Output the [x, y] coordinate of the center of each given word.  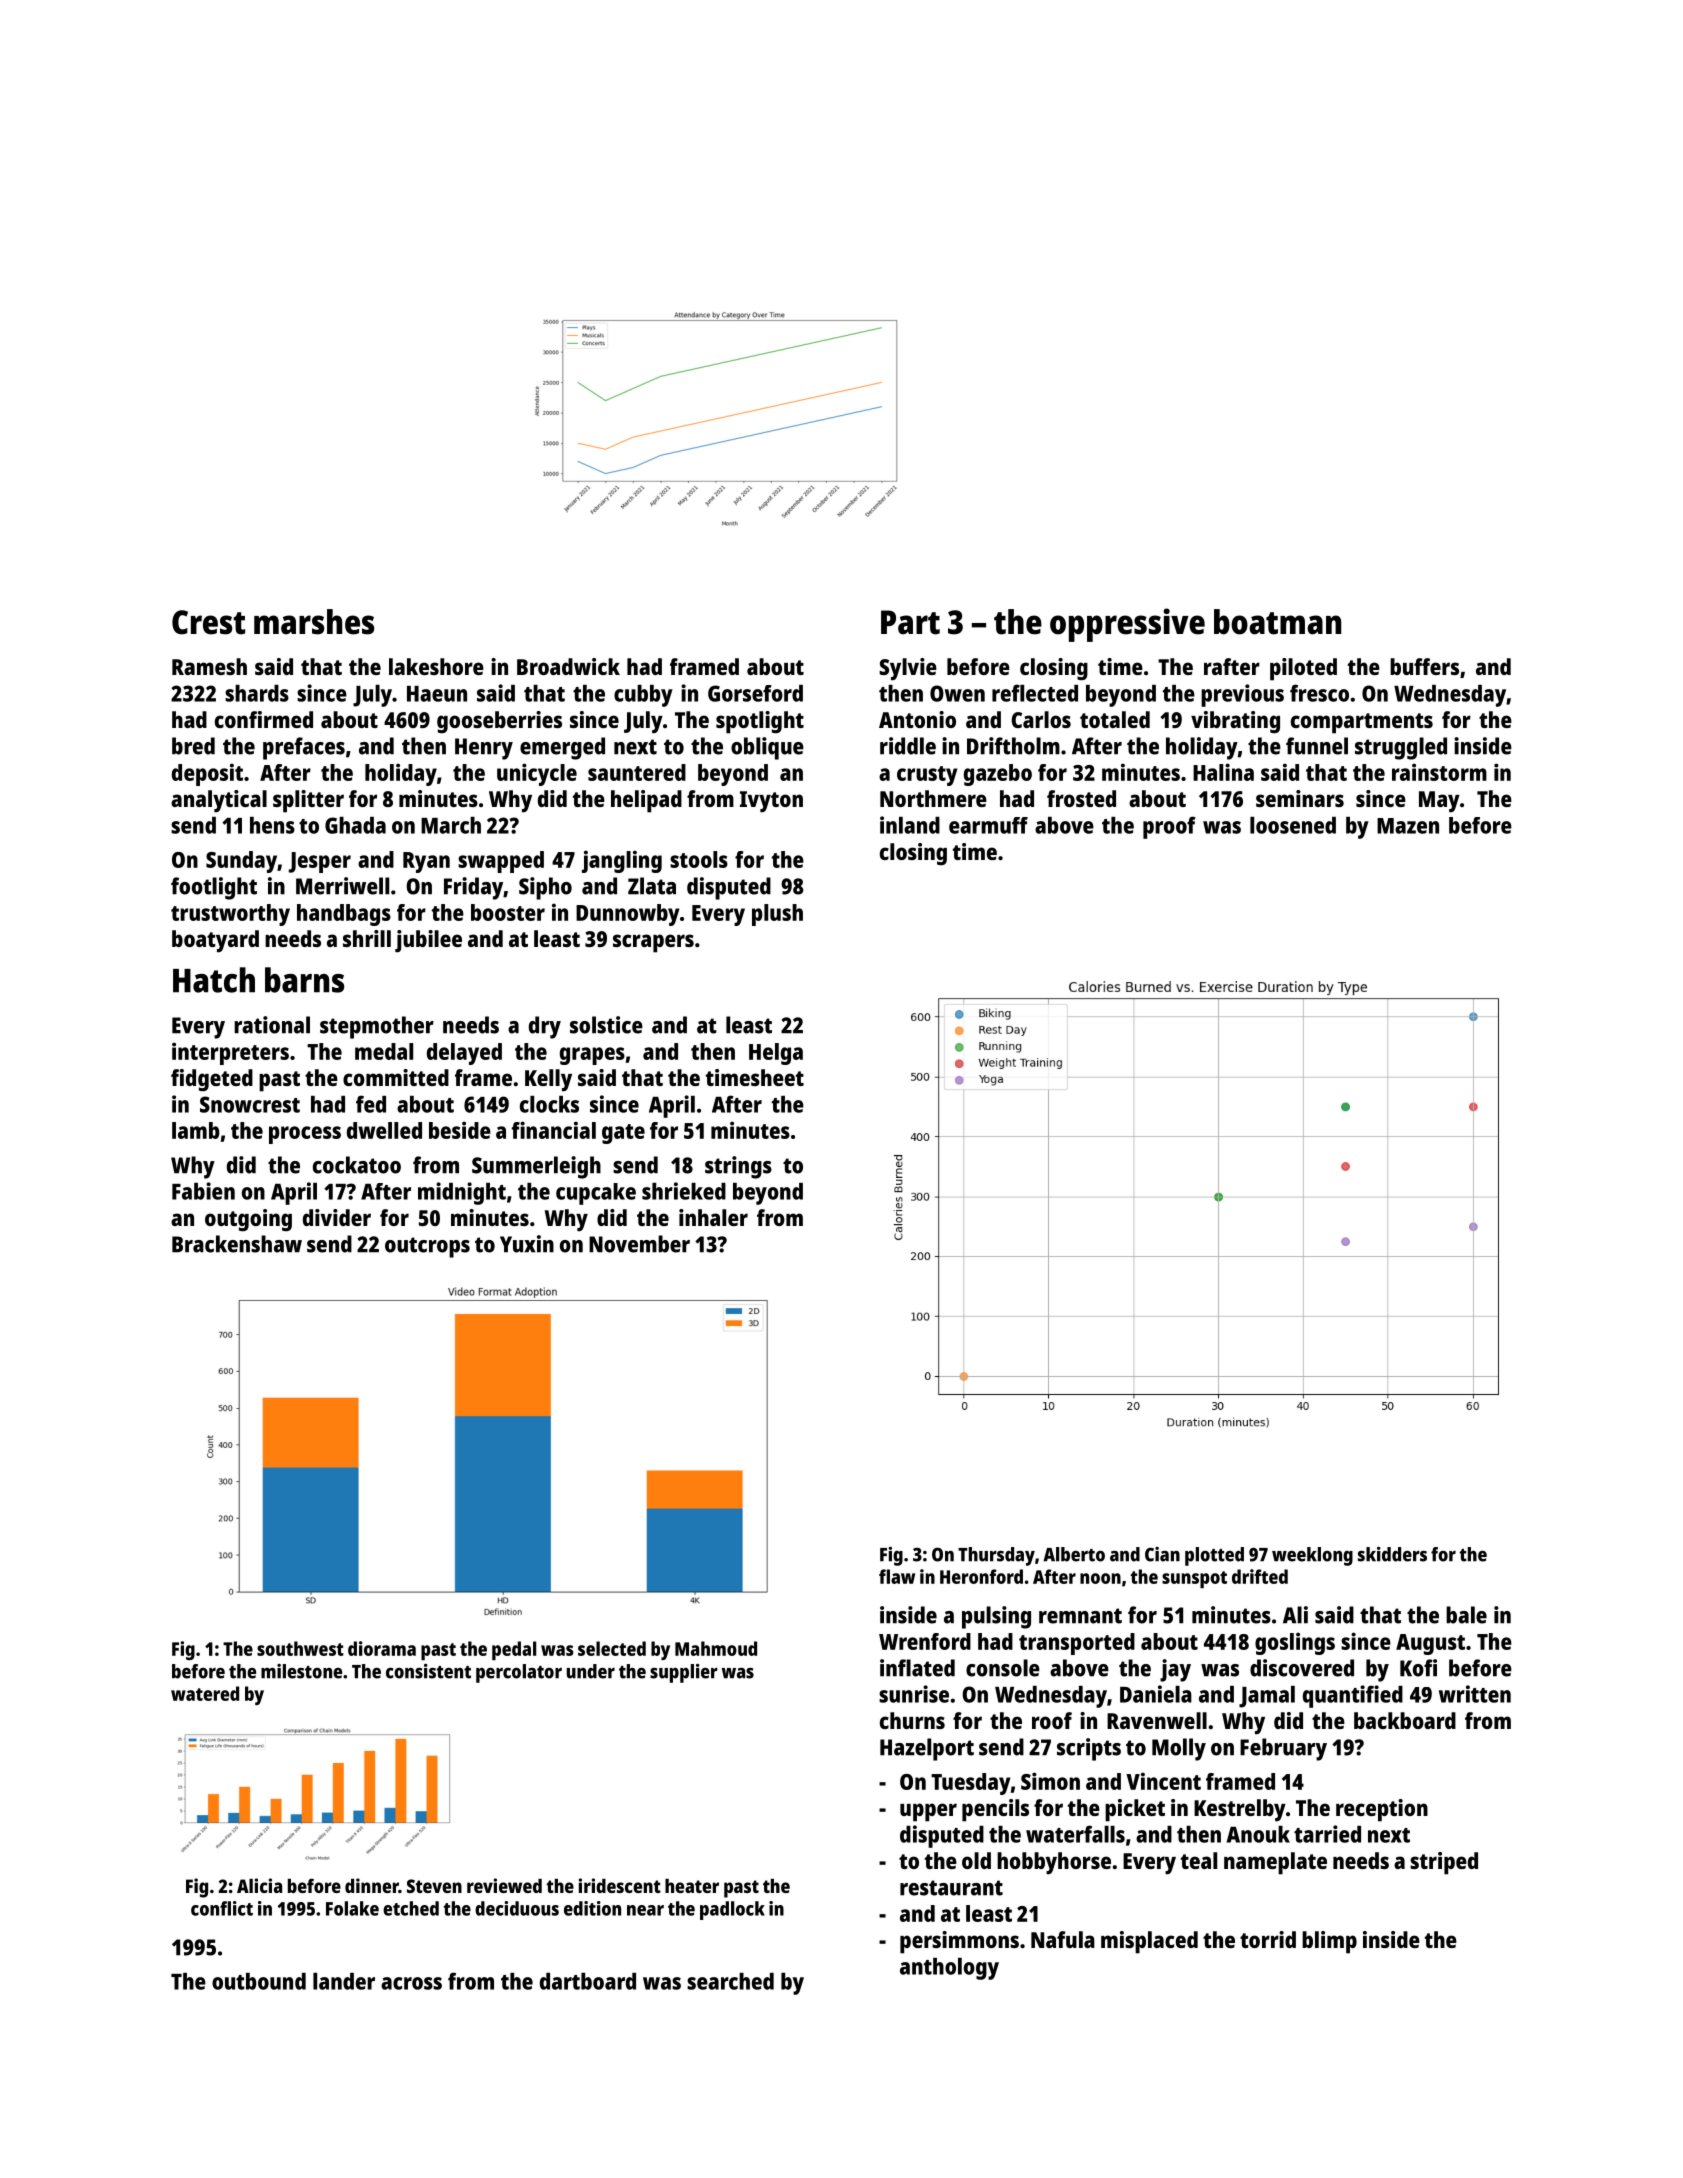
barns [304, 980]
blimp [1329, 1942]
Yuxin [527, 1244]
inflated [917, 1668]
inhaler [713, 1217]
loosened [1293, 825]
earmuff [988, 825]
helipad [646, 801]
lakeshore [436, 666]
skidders [1392, 1554]
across [411, 1983]
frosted [1081, 798]
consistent [428, 1671]
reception [1382, 1810]
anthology [949, 1969]
